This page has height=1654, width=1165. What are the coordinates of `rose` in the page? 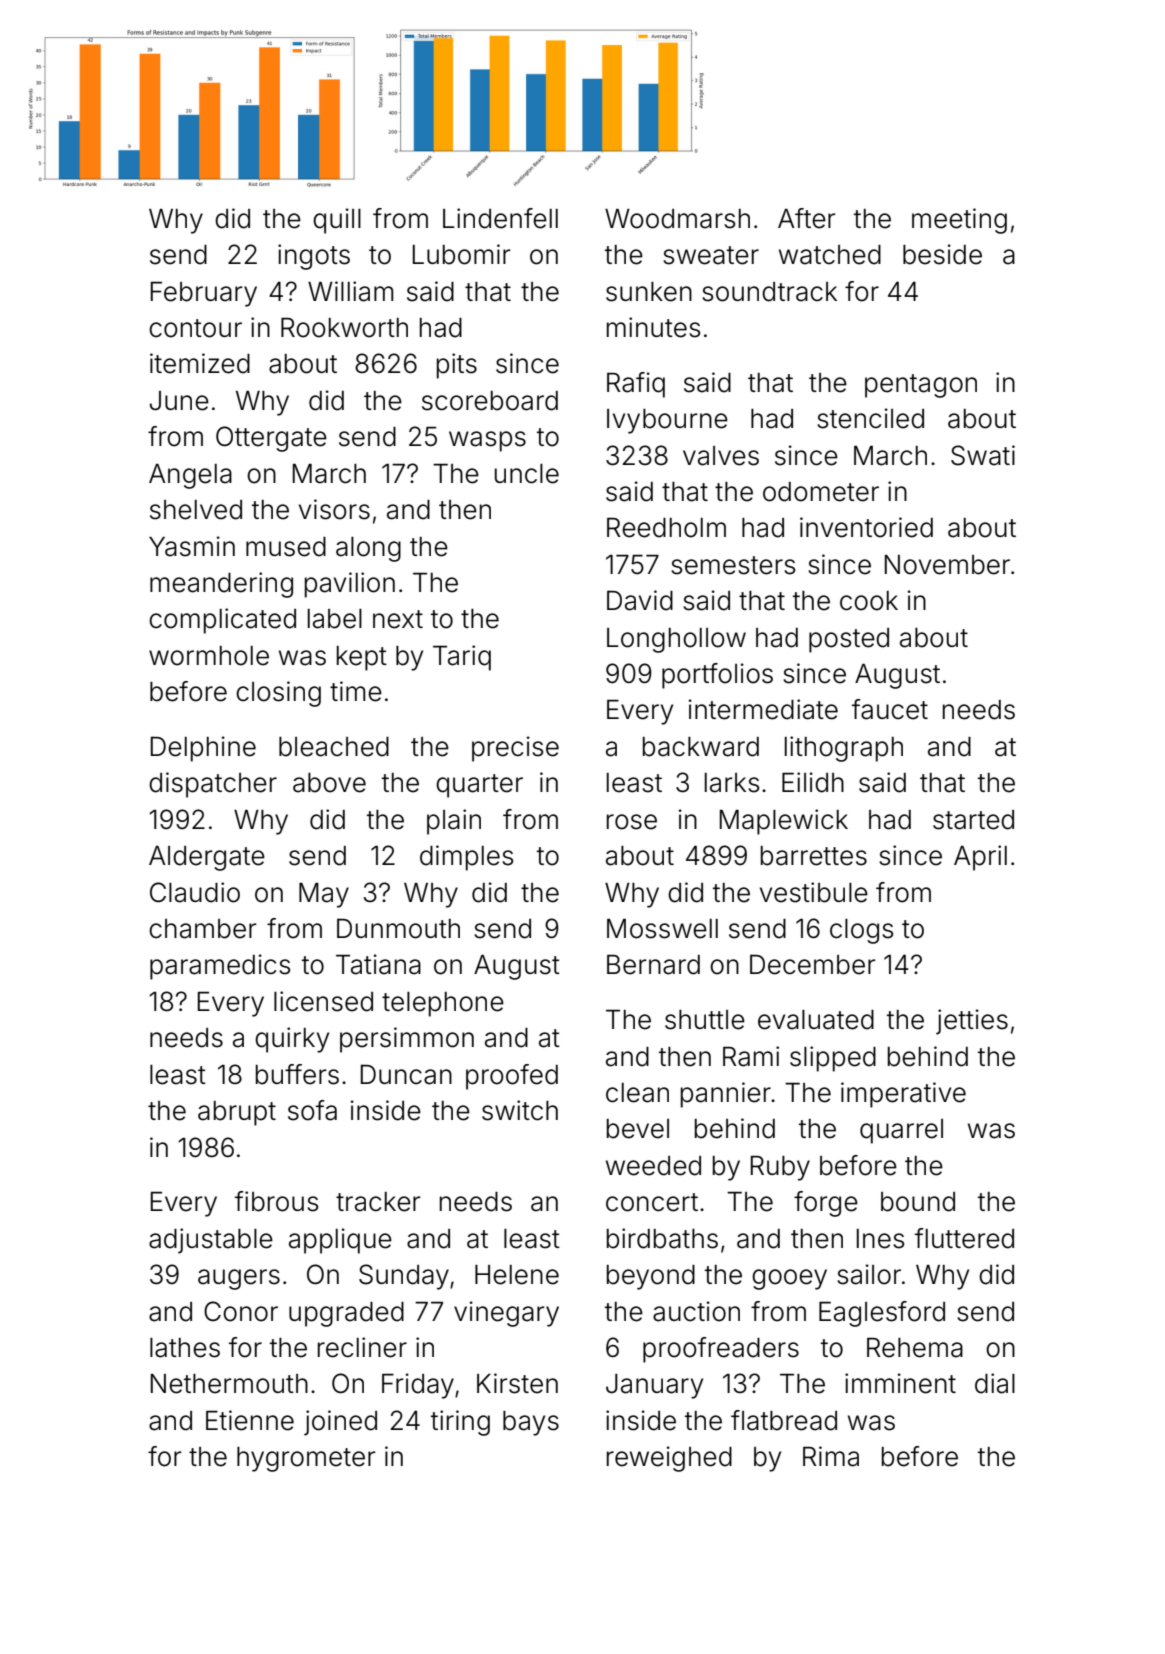 It's located at (632, 822).
